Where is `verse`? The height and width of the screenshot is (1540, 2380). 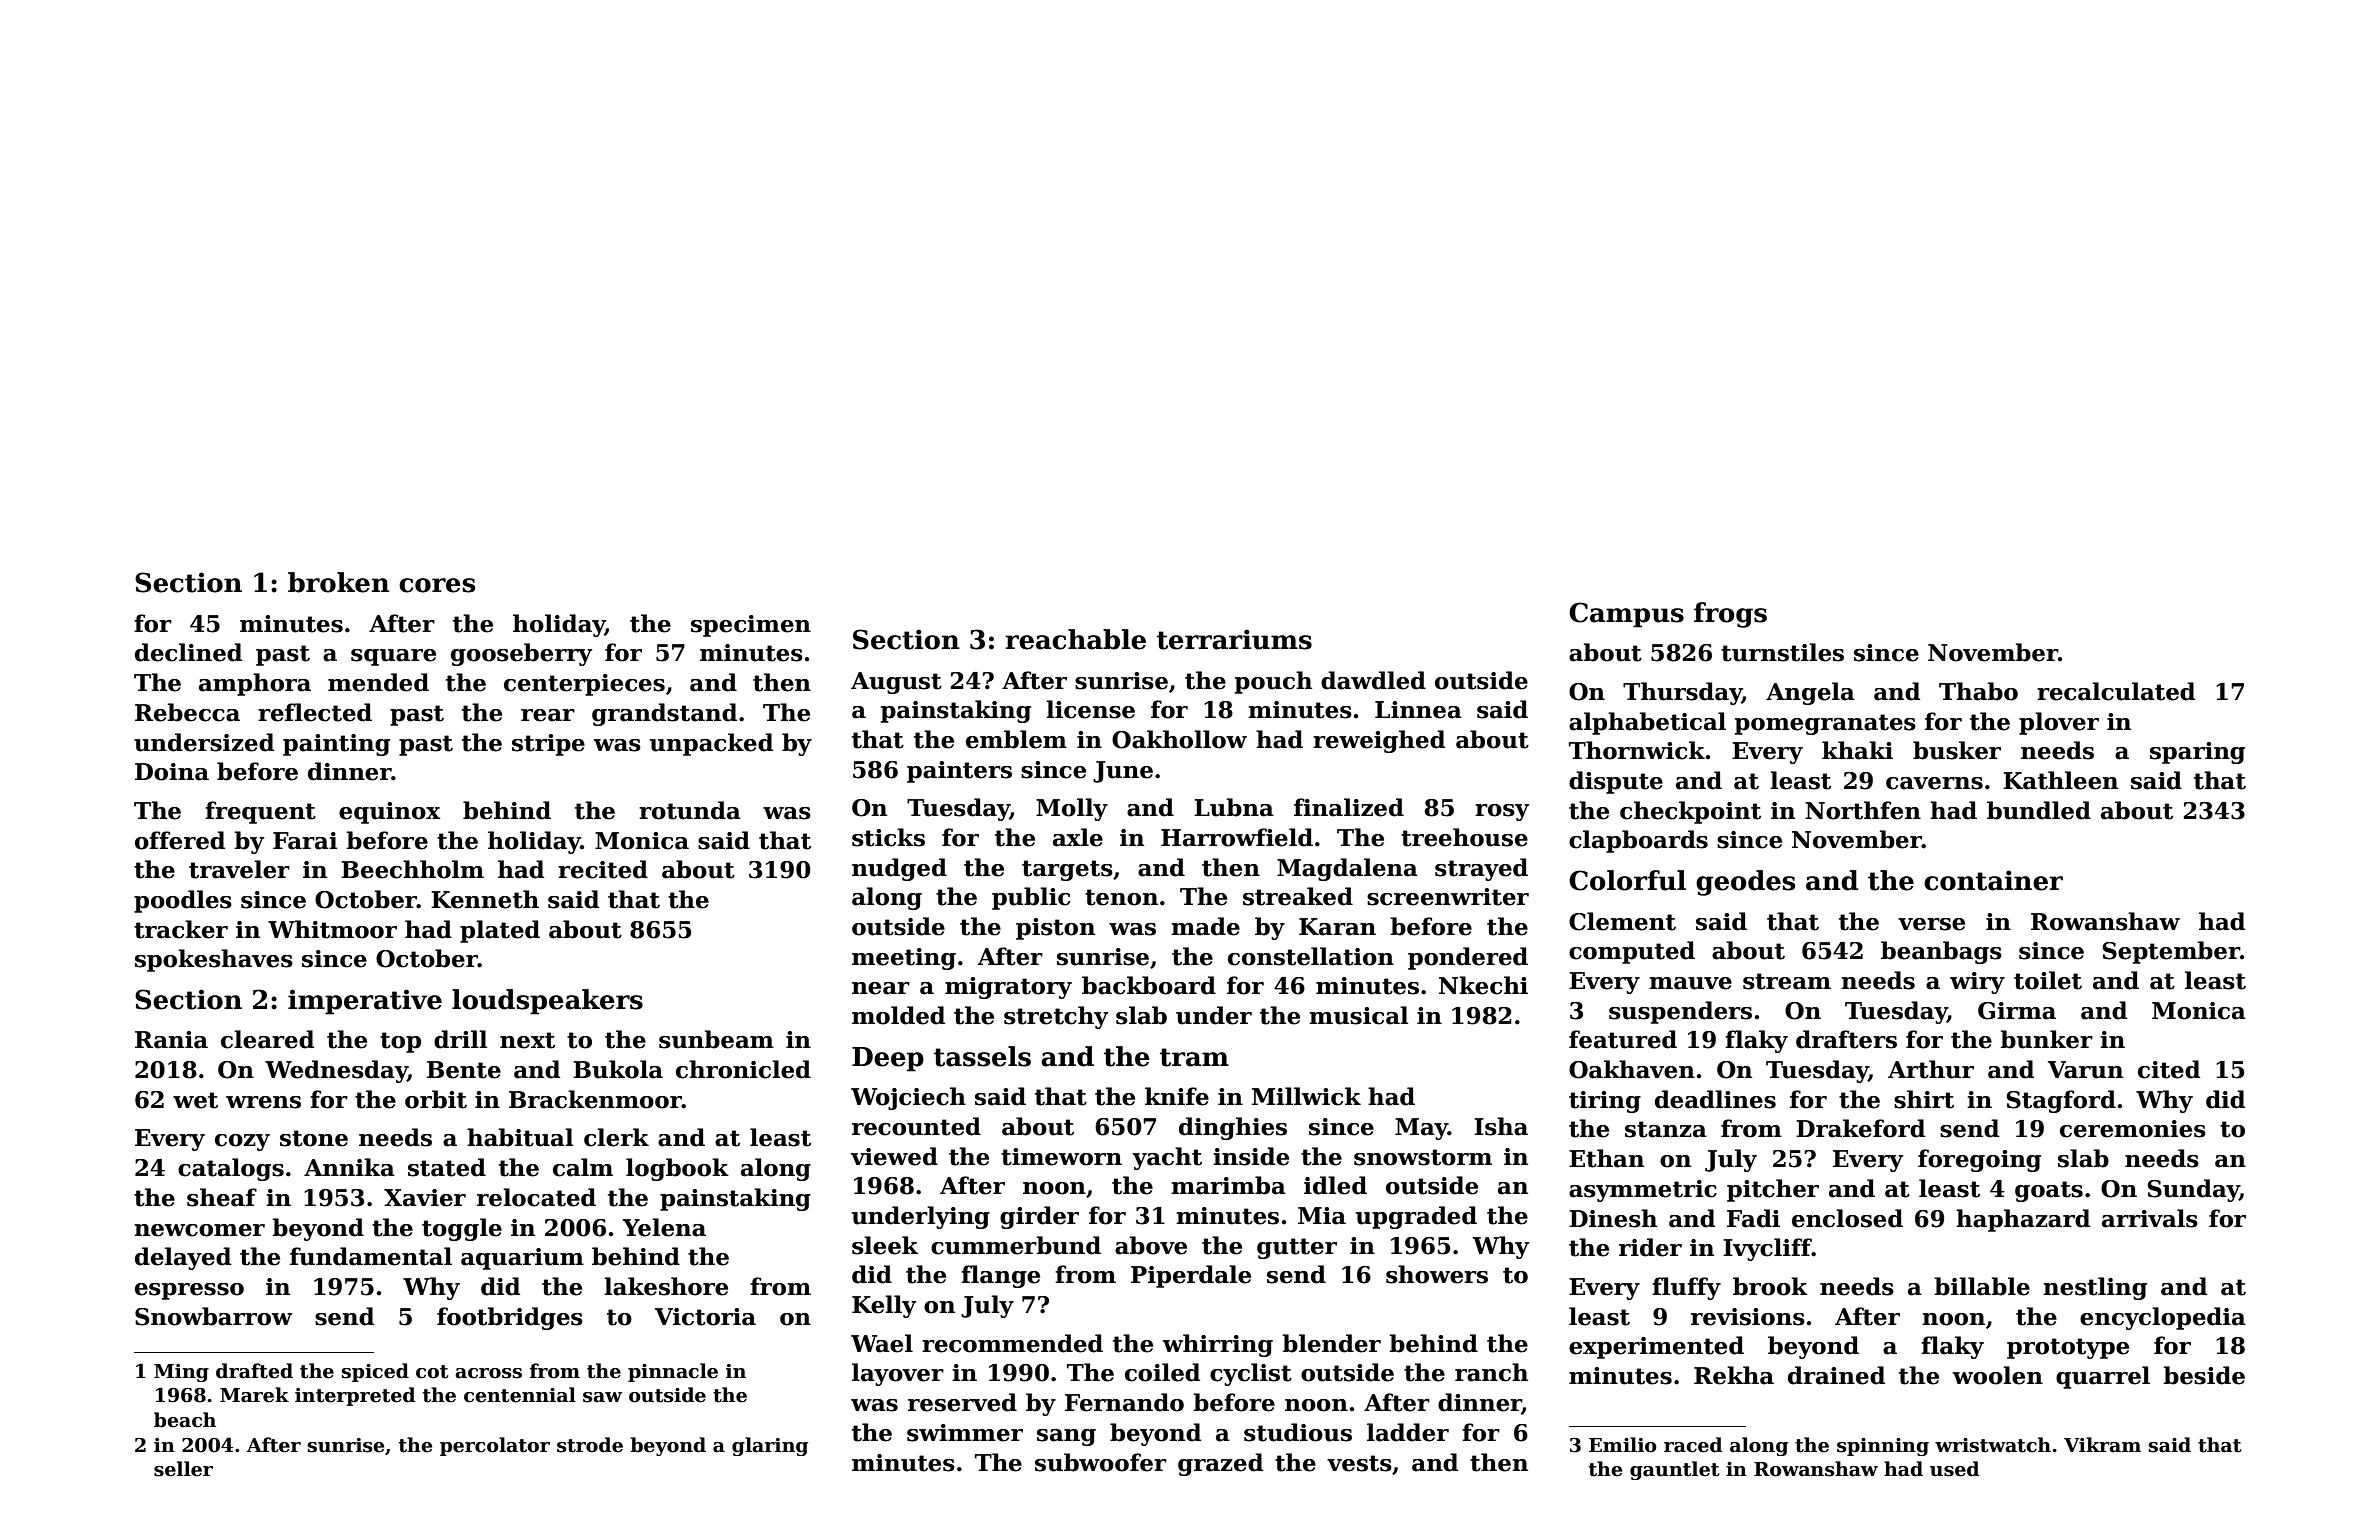 verse is located at coordinates (1931, 924).
